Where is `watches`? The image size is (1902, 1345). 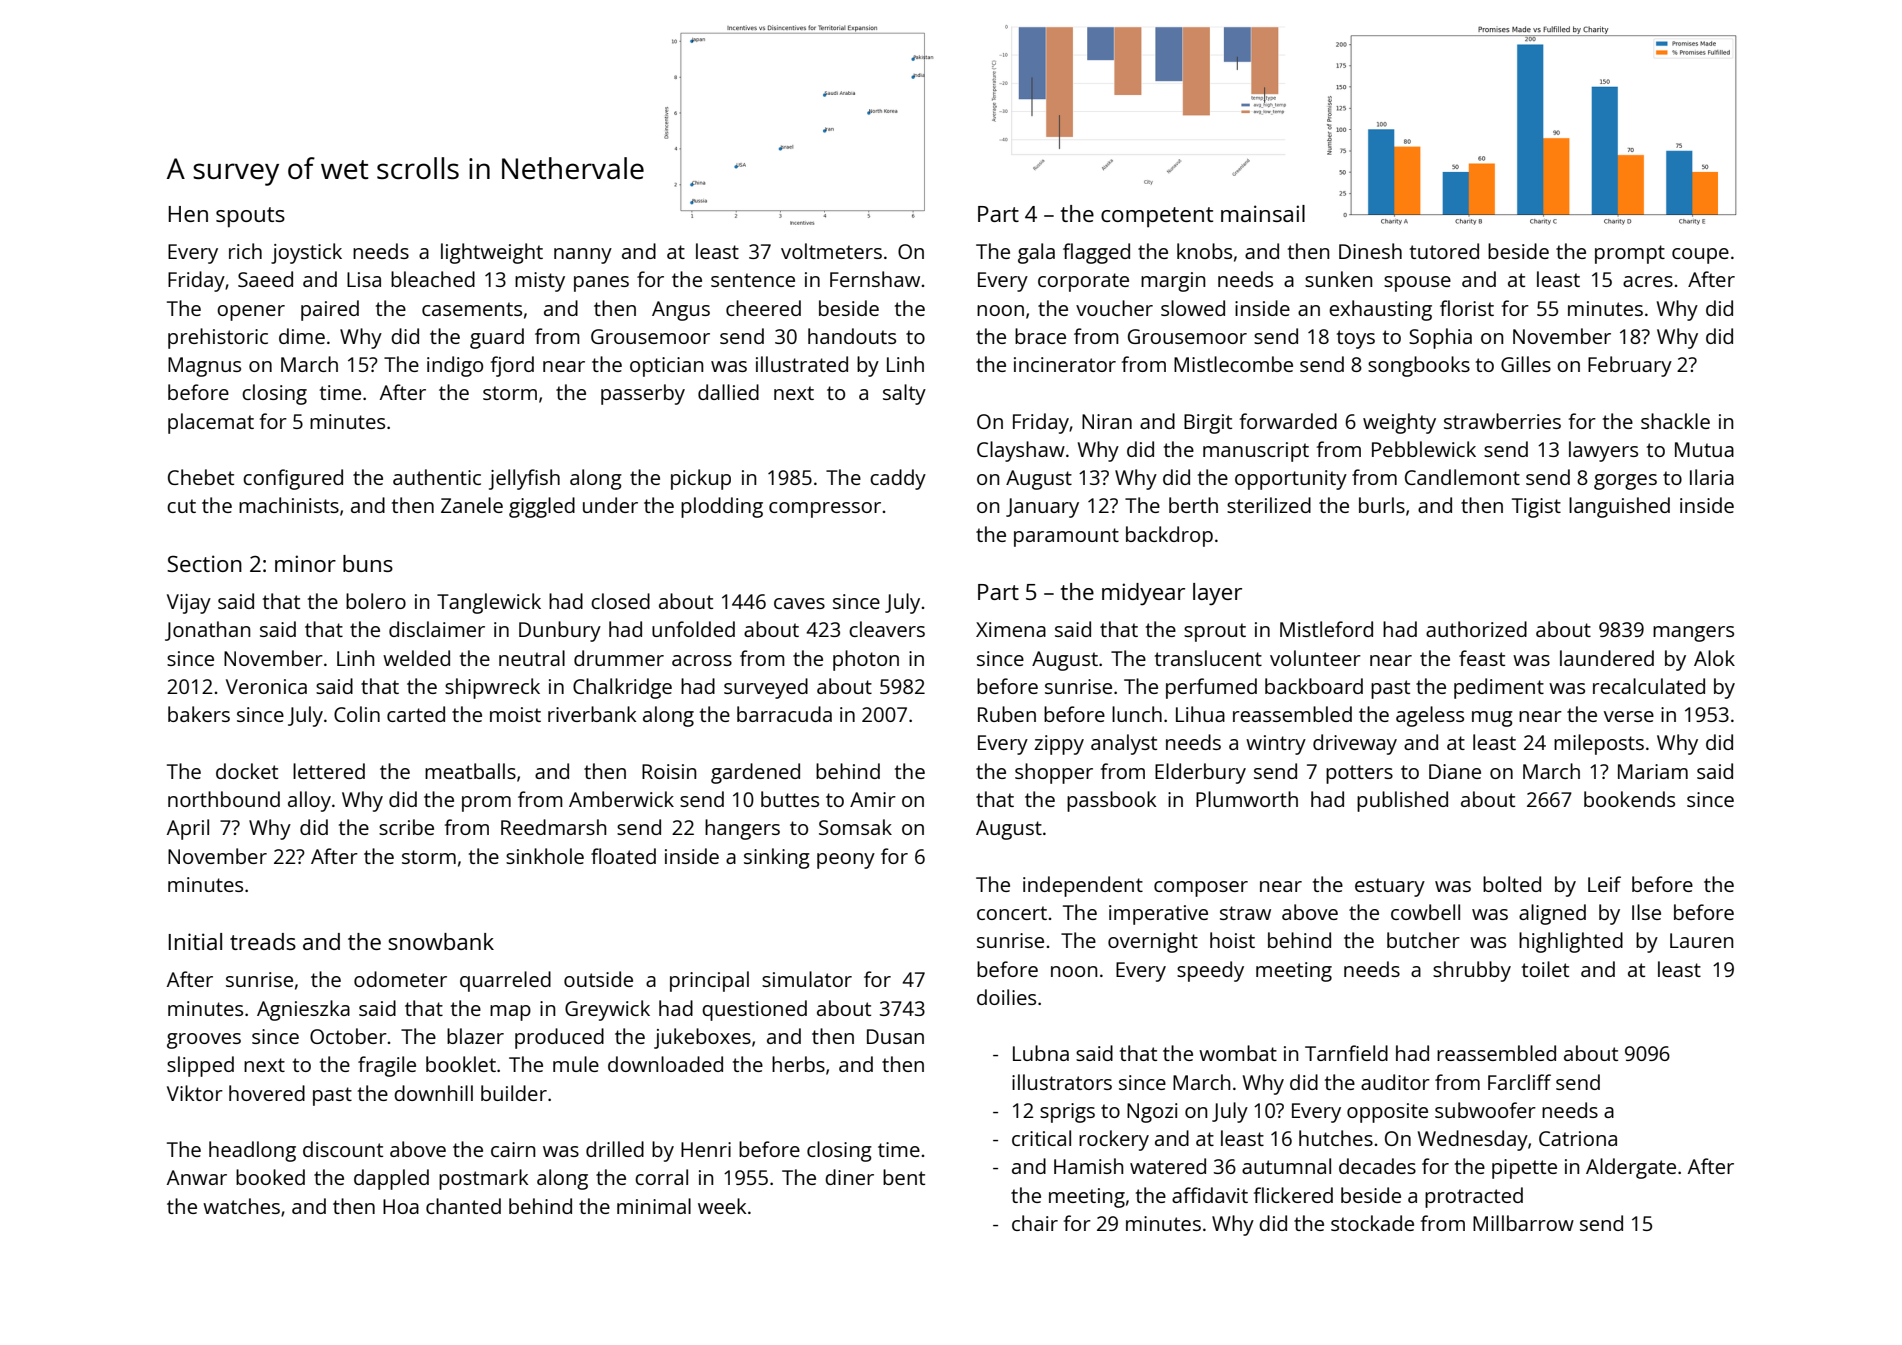
watches is located at coordinates (241, 1206).
